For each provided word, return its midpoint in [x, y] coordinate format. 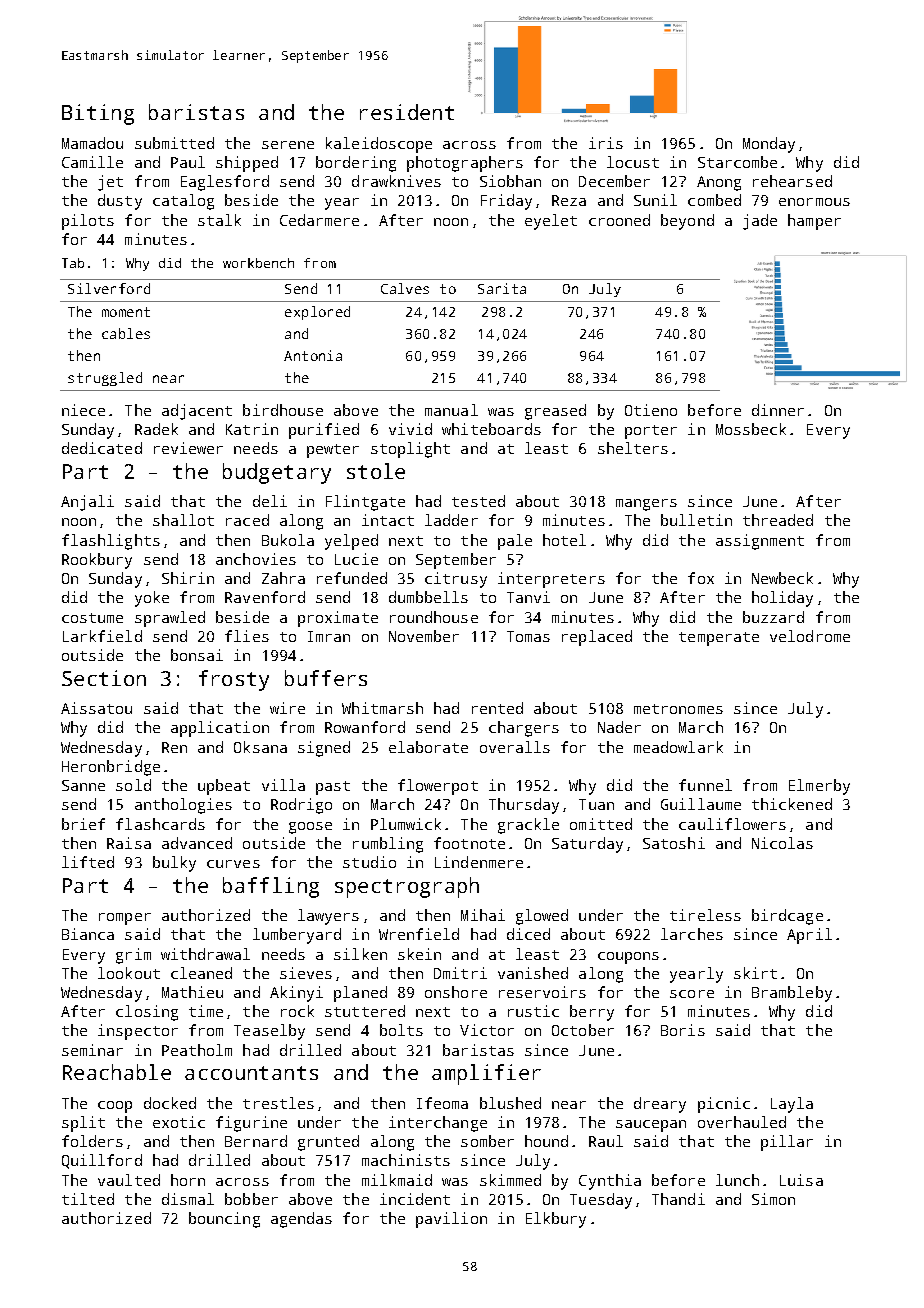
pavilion [451, 1220]
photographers [465, 164]
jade [760, 222]
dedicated [102, 448]
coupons [628, 958]
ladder [451, 520]
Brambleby [792, 994]
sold [133, 785]
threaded [778, 520]
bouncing [224, 1220]
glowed [542, 917]
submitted [174, 143]
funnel [705, 785]
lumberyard [297, 936]
